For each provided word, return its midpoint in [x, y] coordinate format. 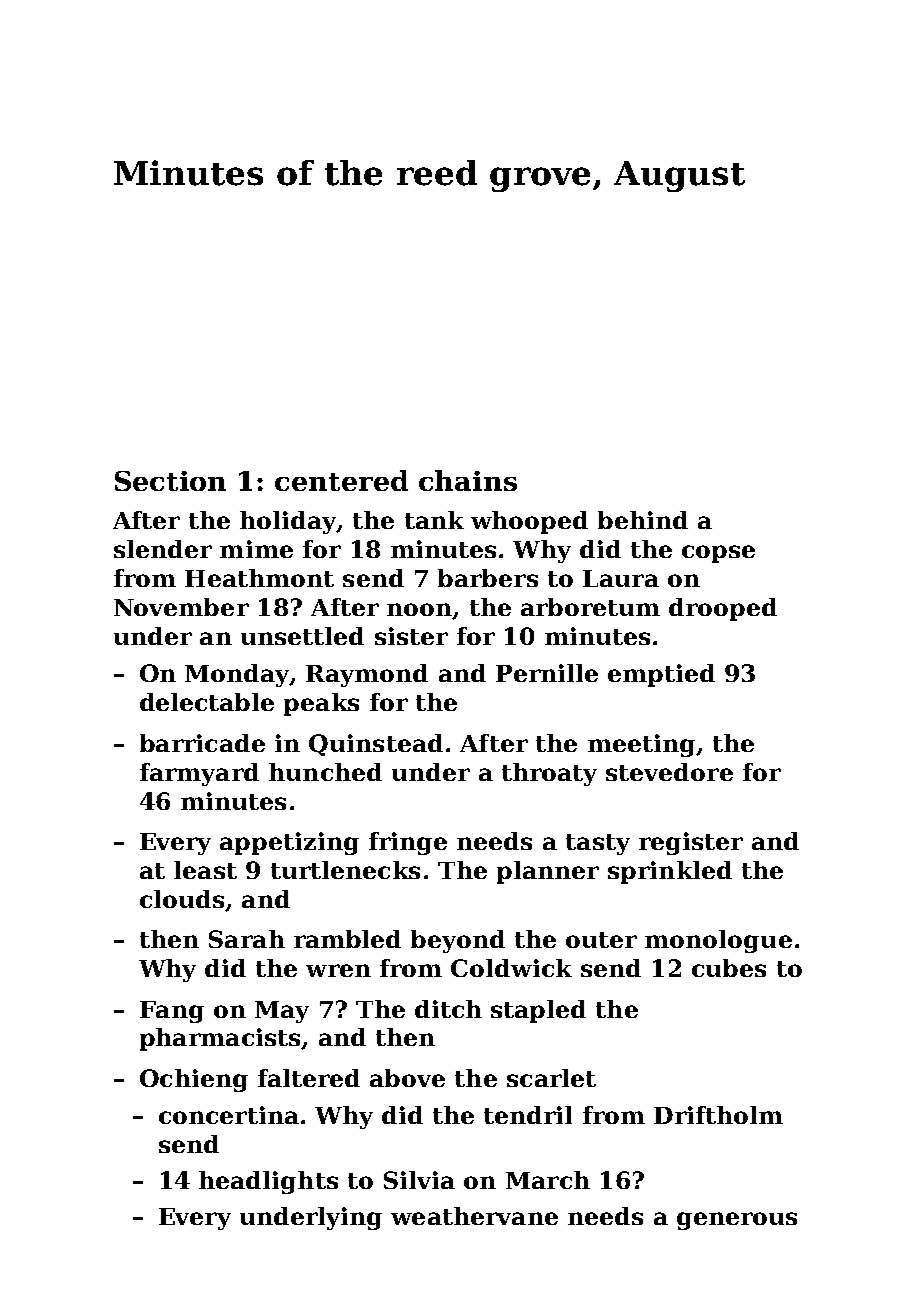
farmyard [199, 774]
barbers [488, 578]
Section [170, 481]
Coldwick [511, 968]
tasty [598, 844]
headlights [268, 1182]
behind [643, 520]
